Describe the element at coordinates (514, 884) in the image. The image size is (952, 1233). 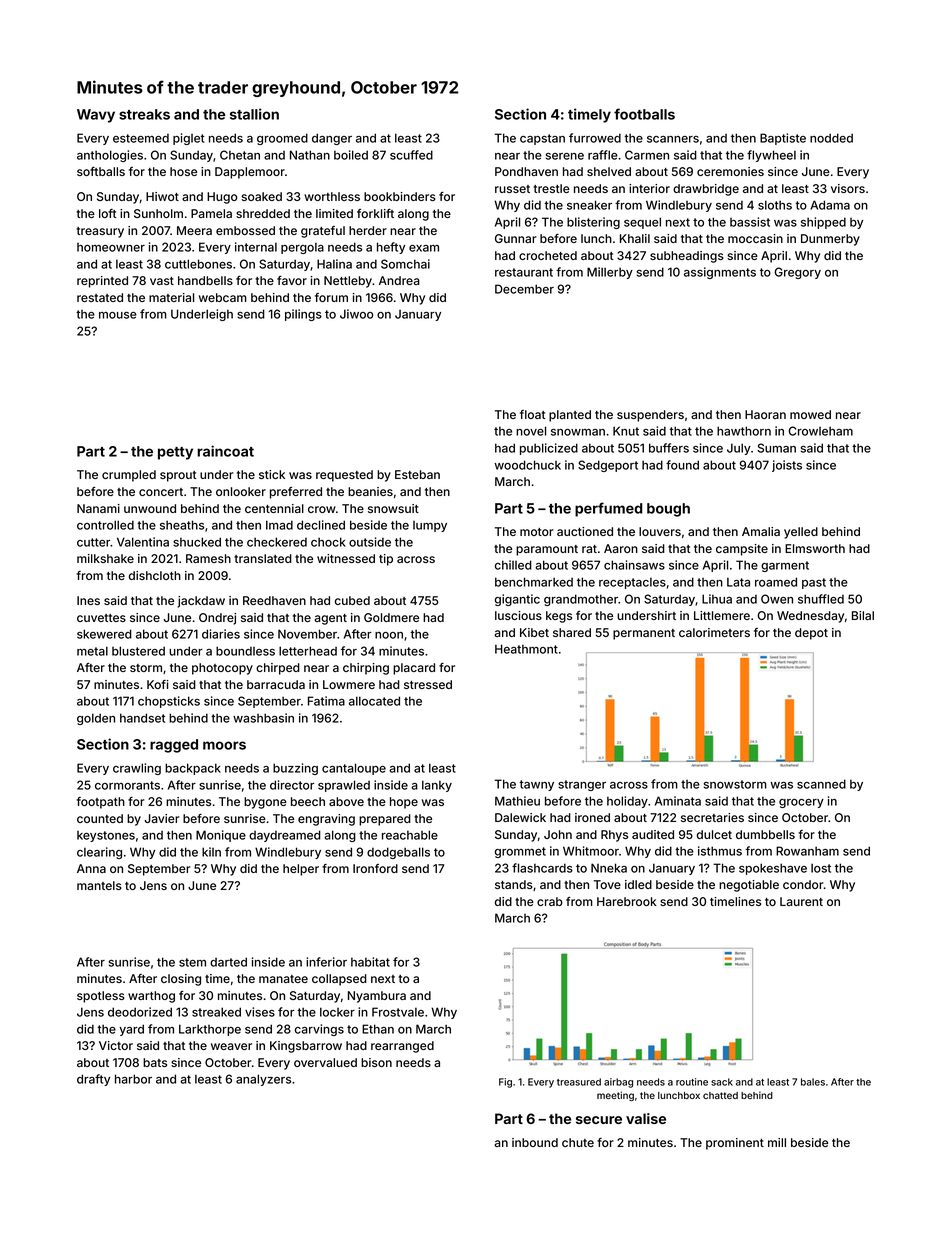
I see `stands` at that location.
